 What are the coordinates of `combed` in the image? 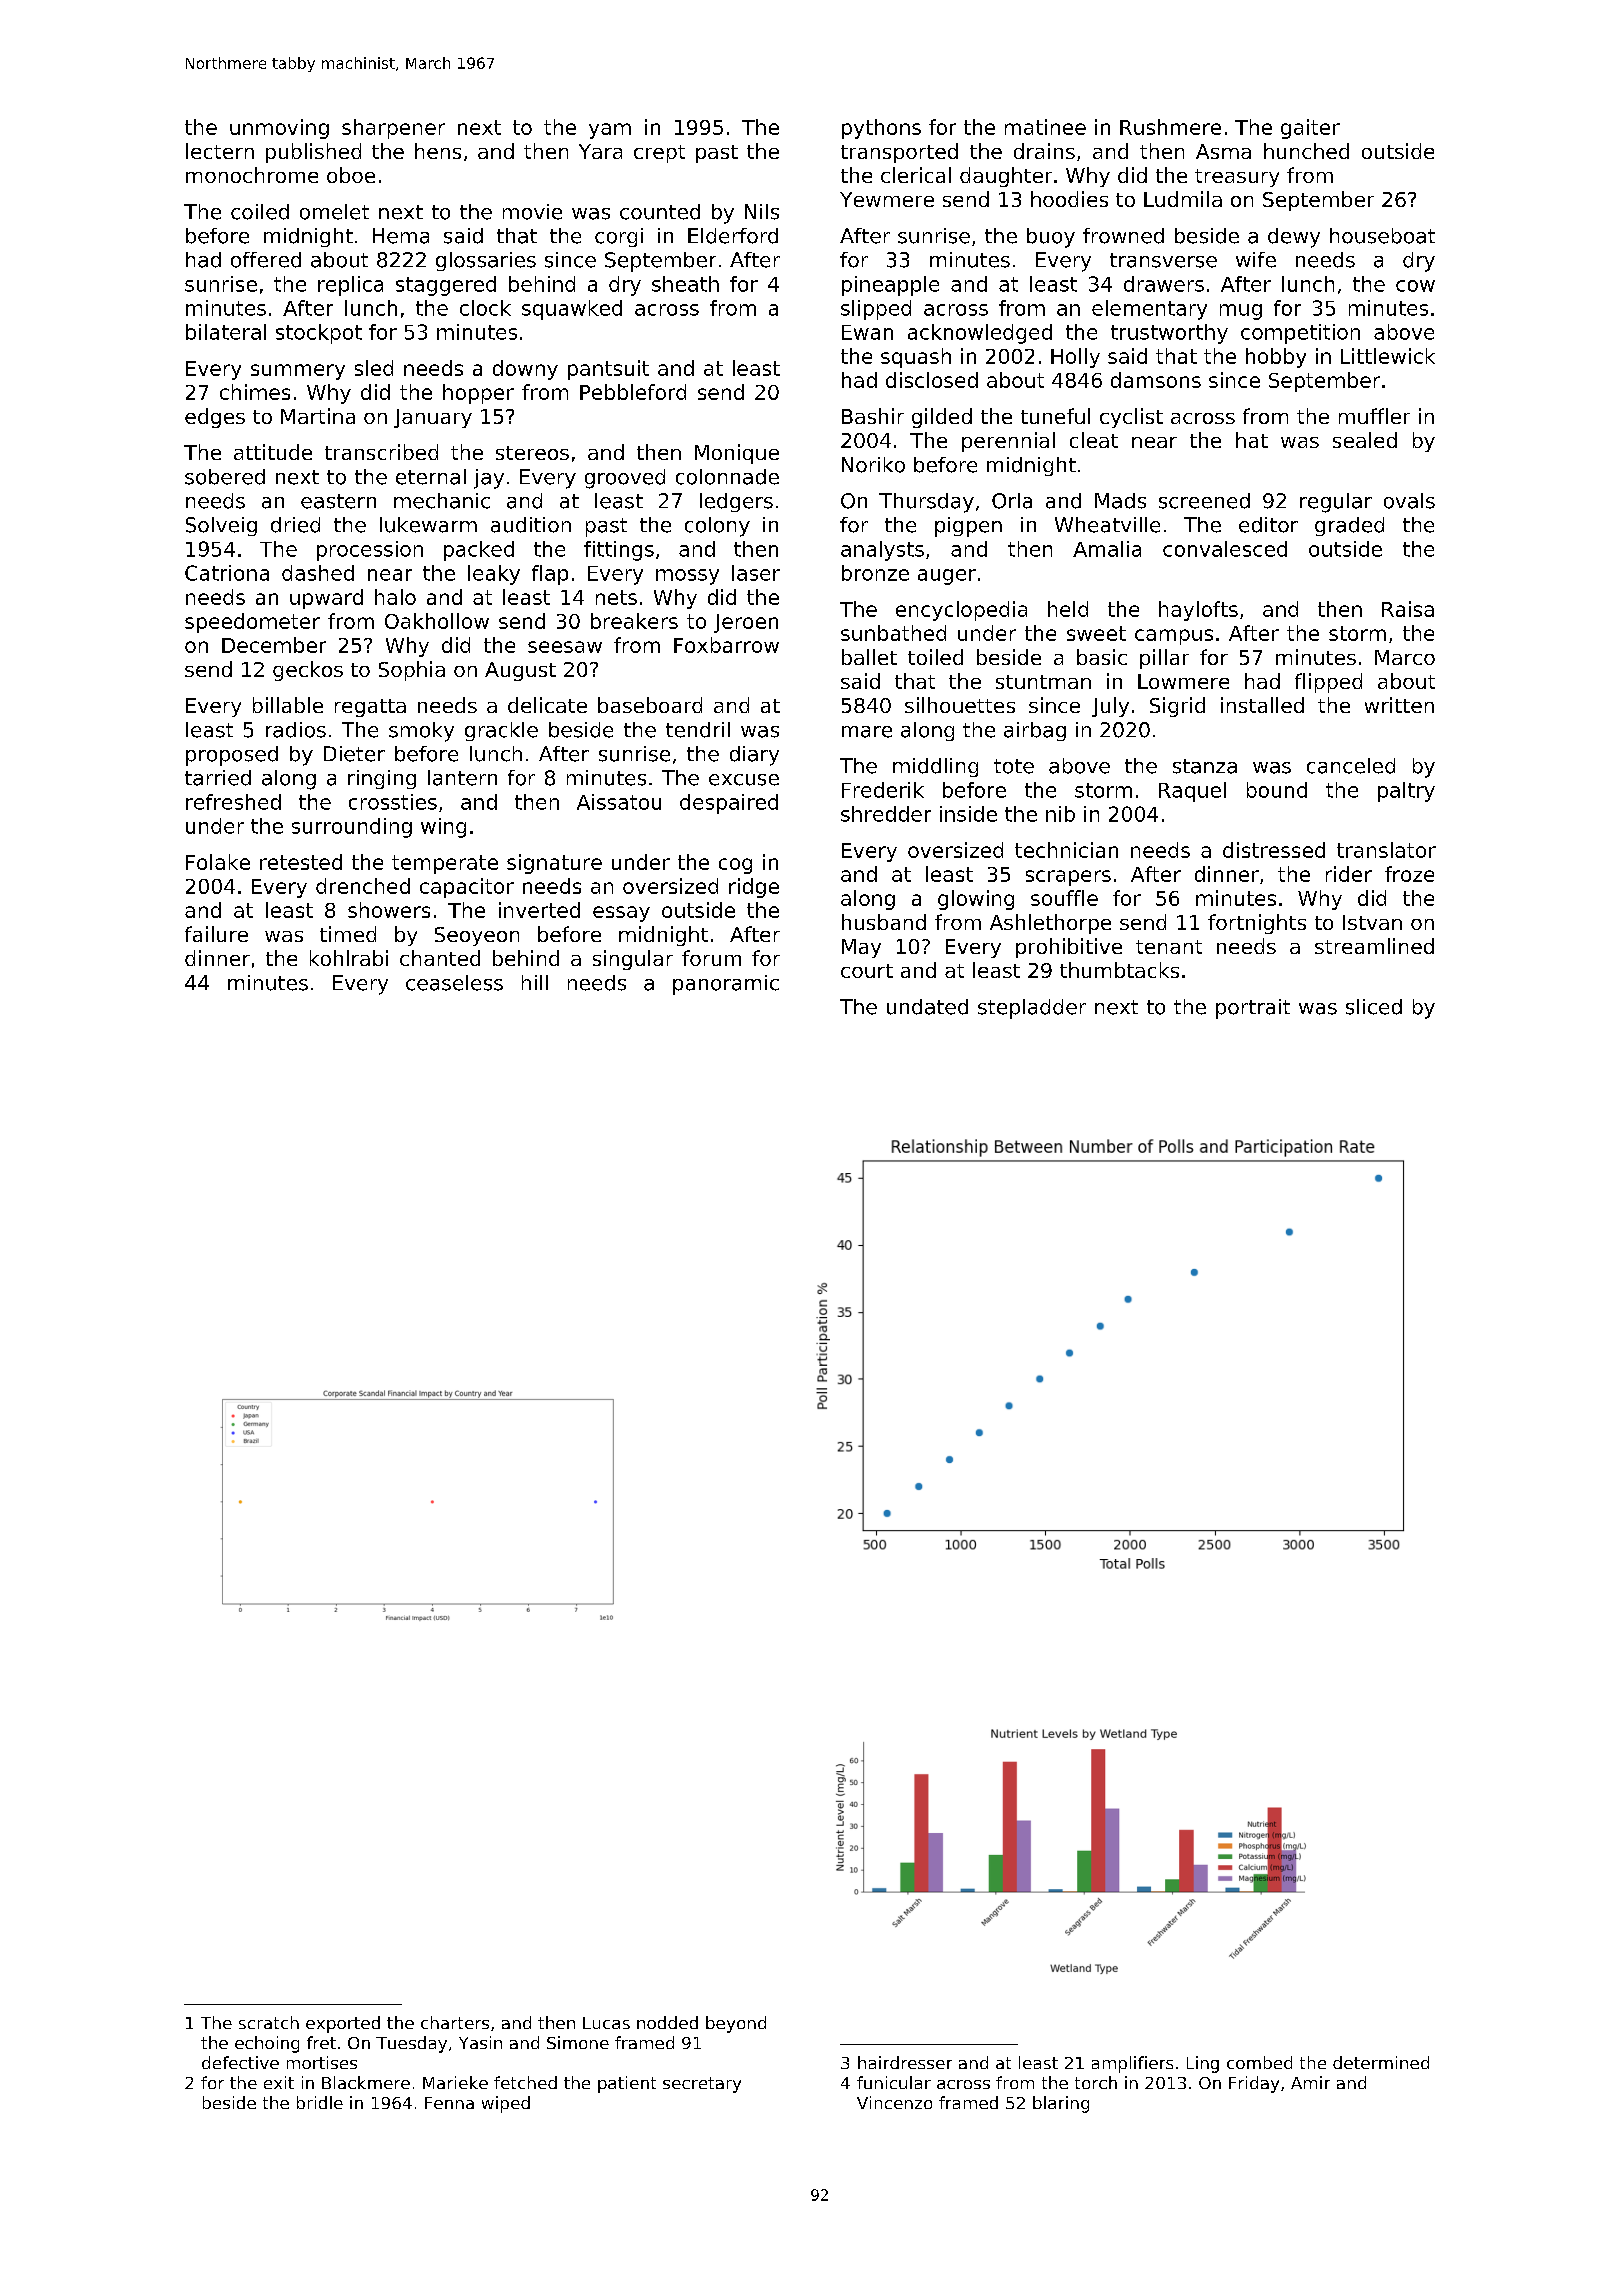 It's located at (1259, 2062).
